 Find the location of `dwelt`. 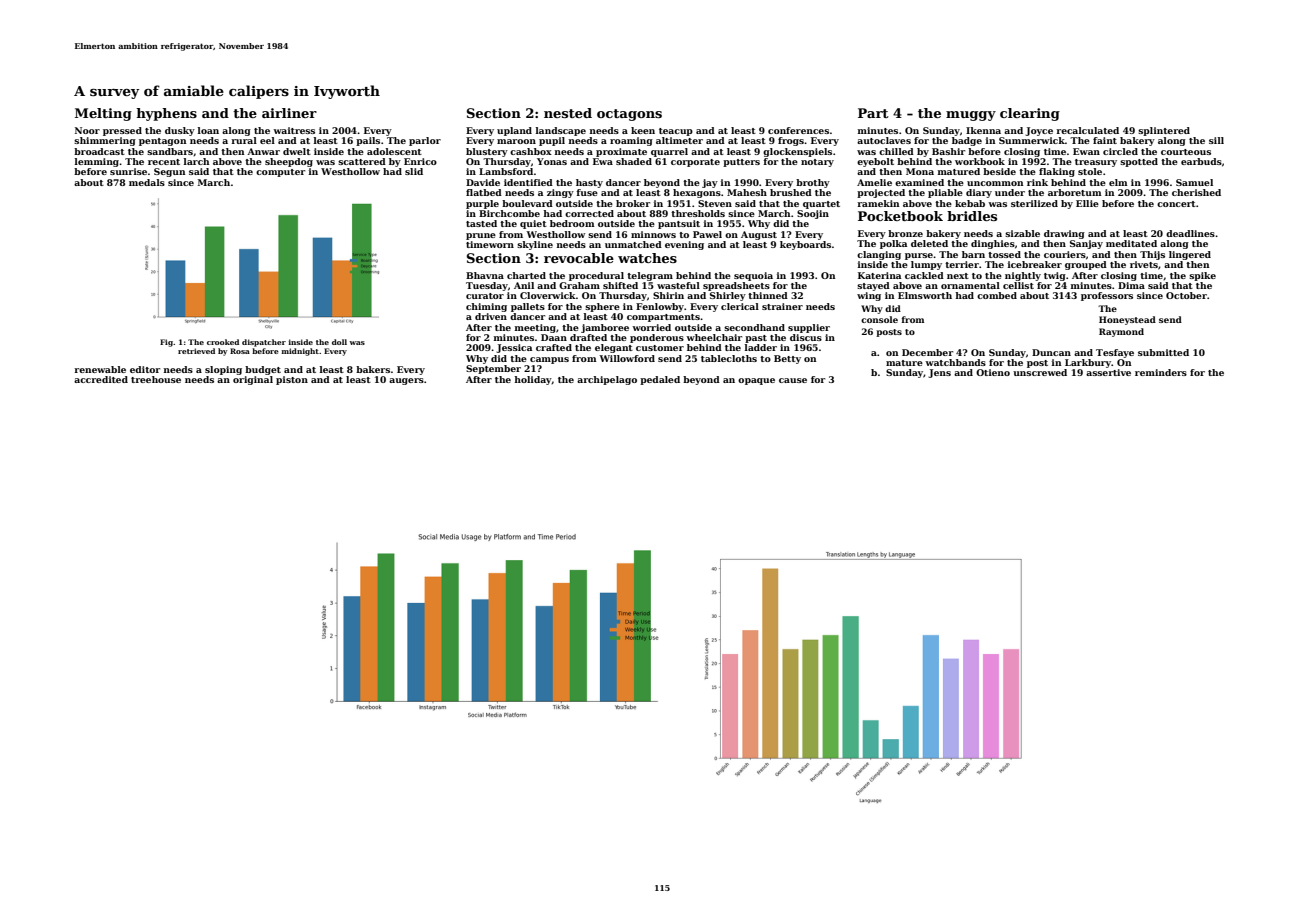

dwelt is located at coordinates (297, 151).
